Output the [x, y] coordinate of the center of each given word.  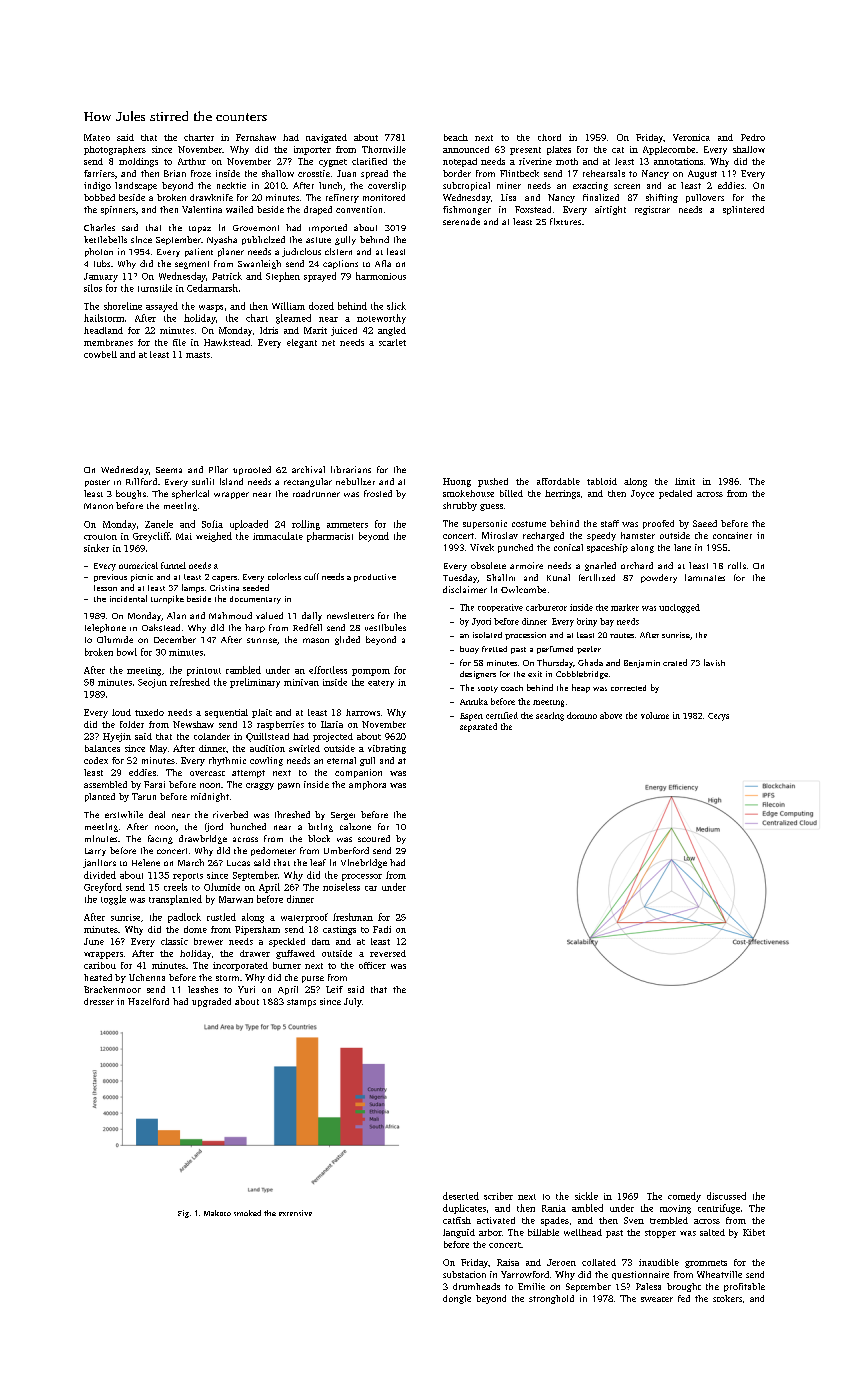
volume [655, 715]
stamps [301, 1003]
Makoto [217, 1213]
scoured [374, 838]
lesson [105, 588]
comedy [684, 1197]
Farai [154, 784]
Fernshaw [256, 137]
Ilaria [332, 724]
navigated [326, 138]
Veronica [691, 137]
